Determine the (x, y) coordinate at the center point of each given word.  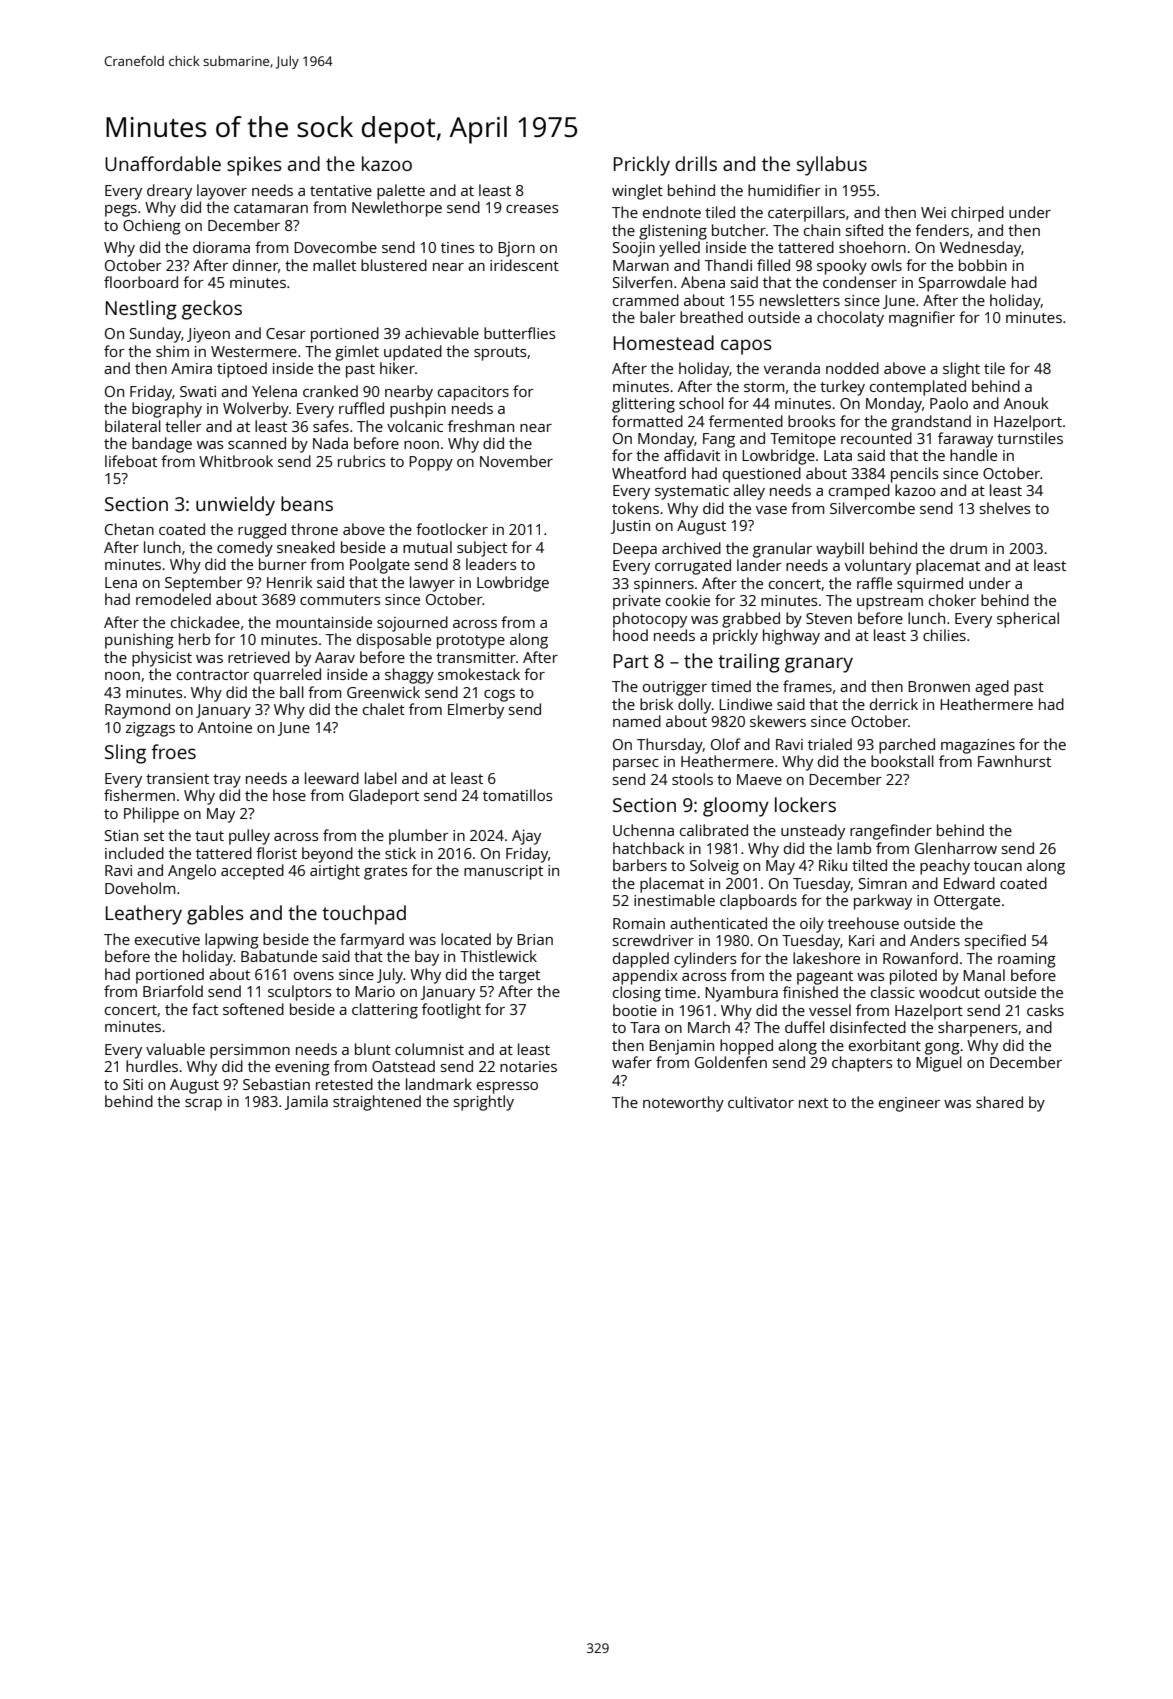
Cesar (286, 333)
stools (692, 779)
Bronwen (939, 686)
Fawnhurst (1014, 761)
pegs (121, 211)
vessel (830, 1010)
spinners (664, 585)
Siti (133, 1084)
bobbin (983, 265)
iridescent (524, 265)
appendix (645, 977)
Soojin (634, 249)
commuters (340, 600)
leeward (332, 778)
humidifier (784, 190)
